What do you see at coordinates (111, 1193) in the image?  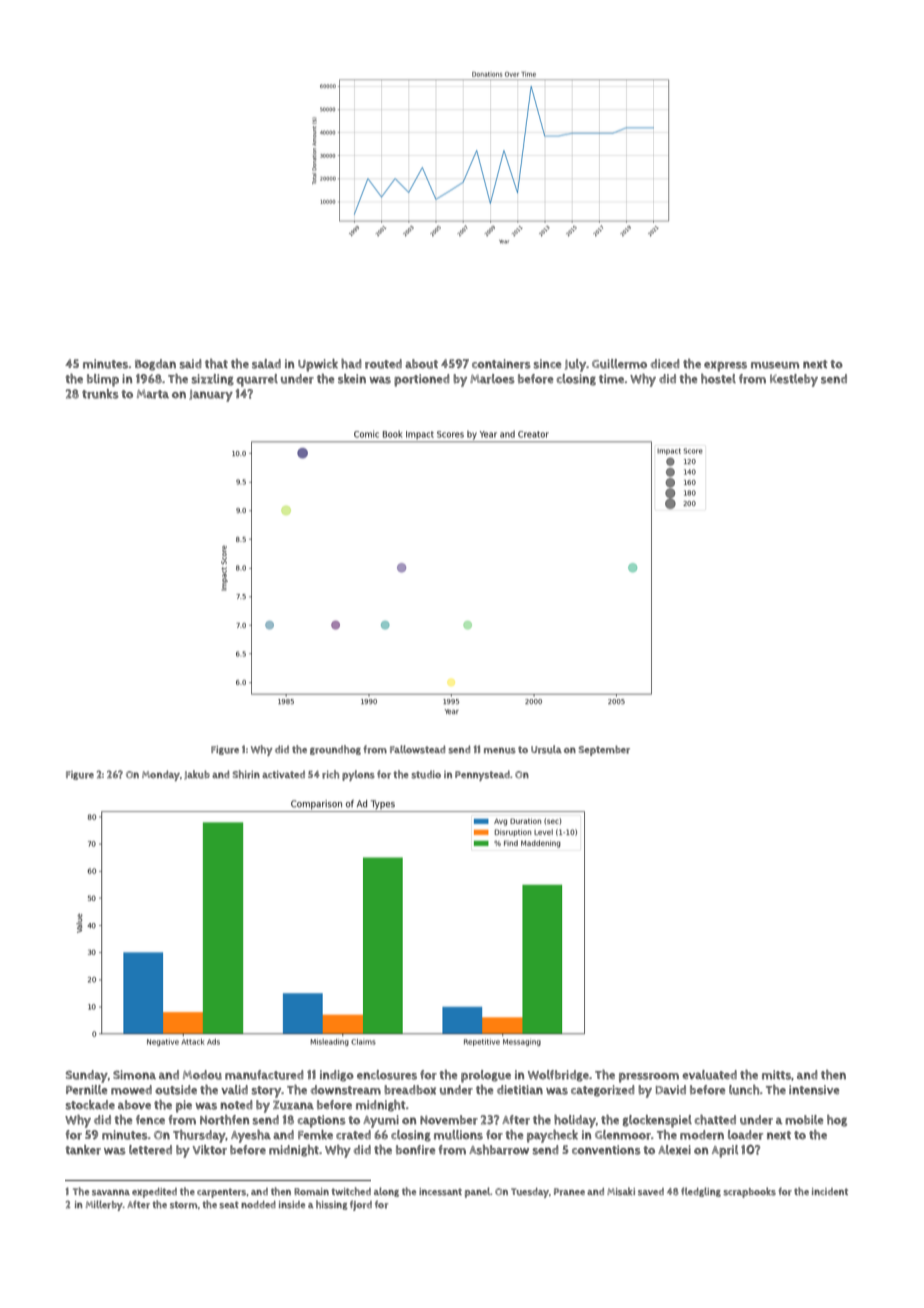 I see `savanna` at bounding box center [111, 1193].
